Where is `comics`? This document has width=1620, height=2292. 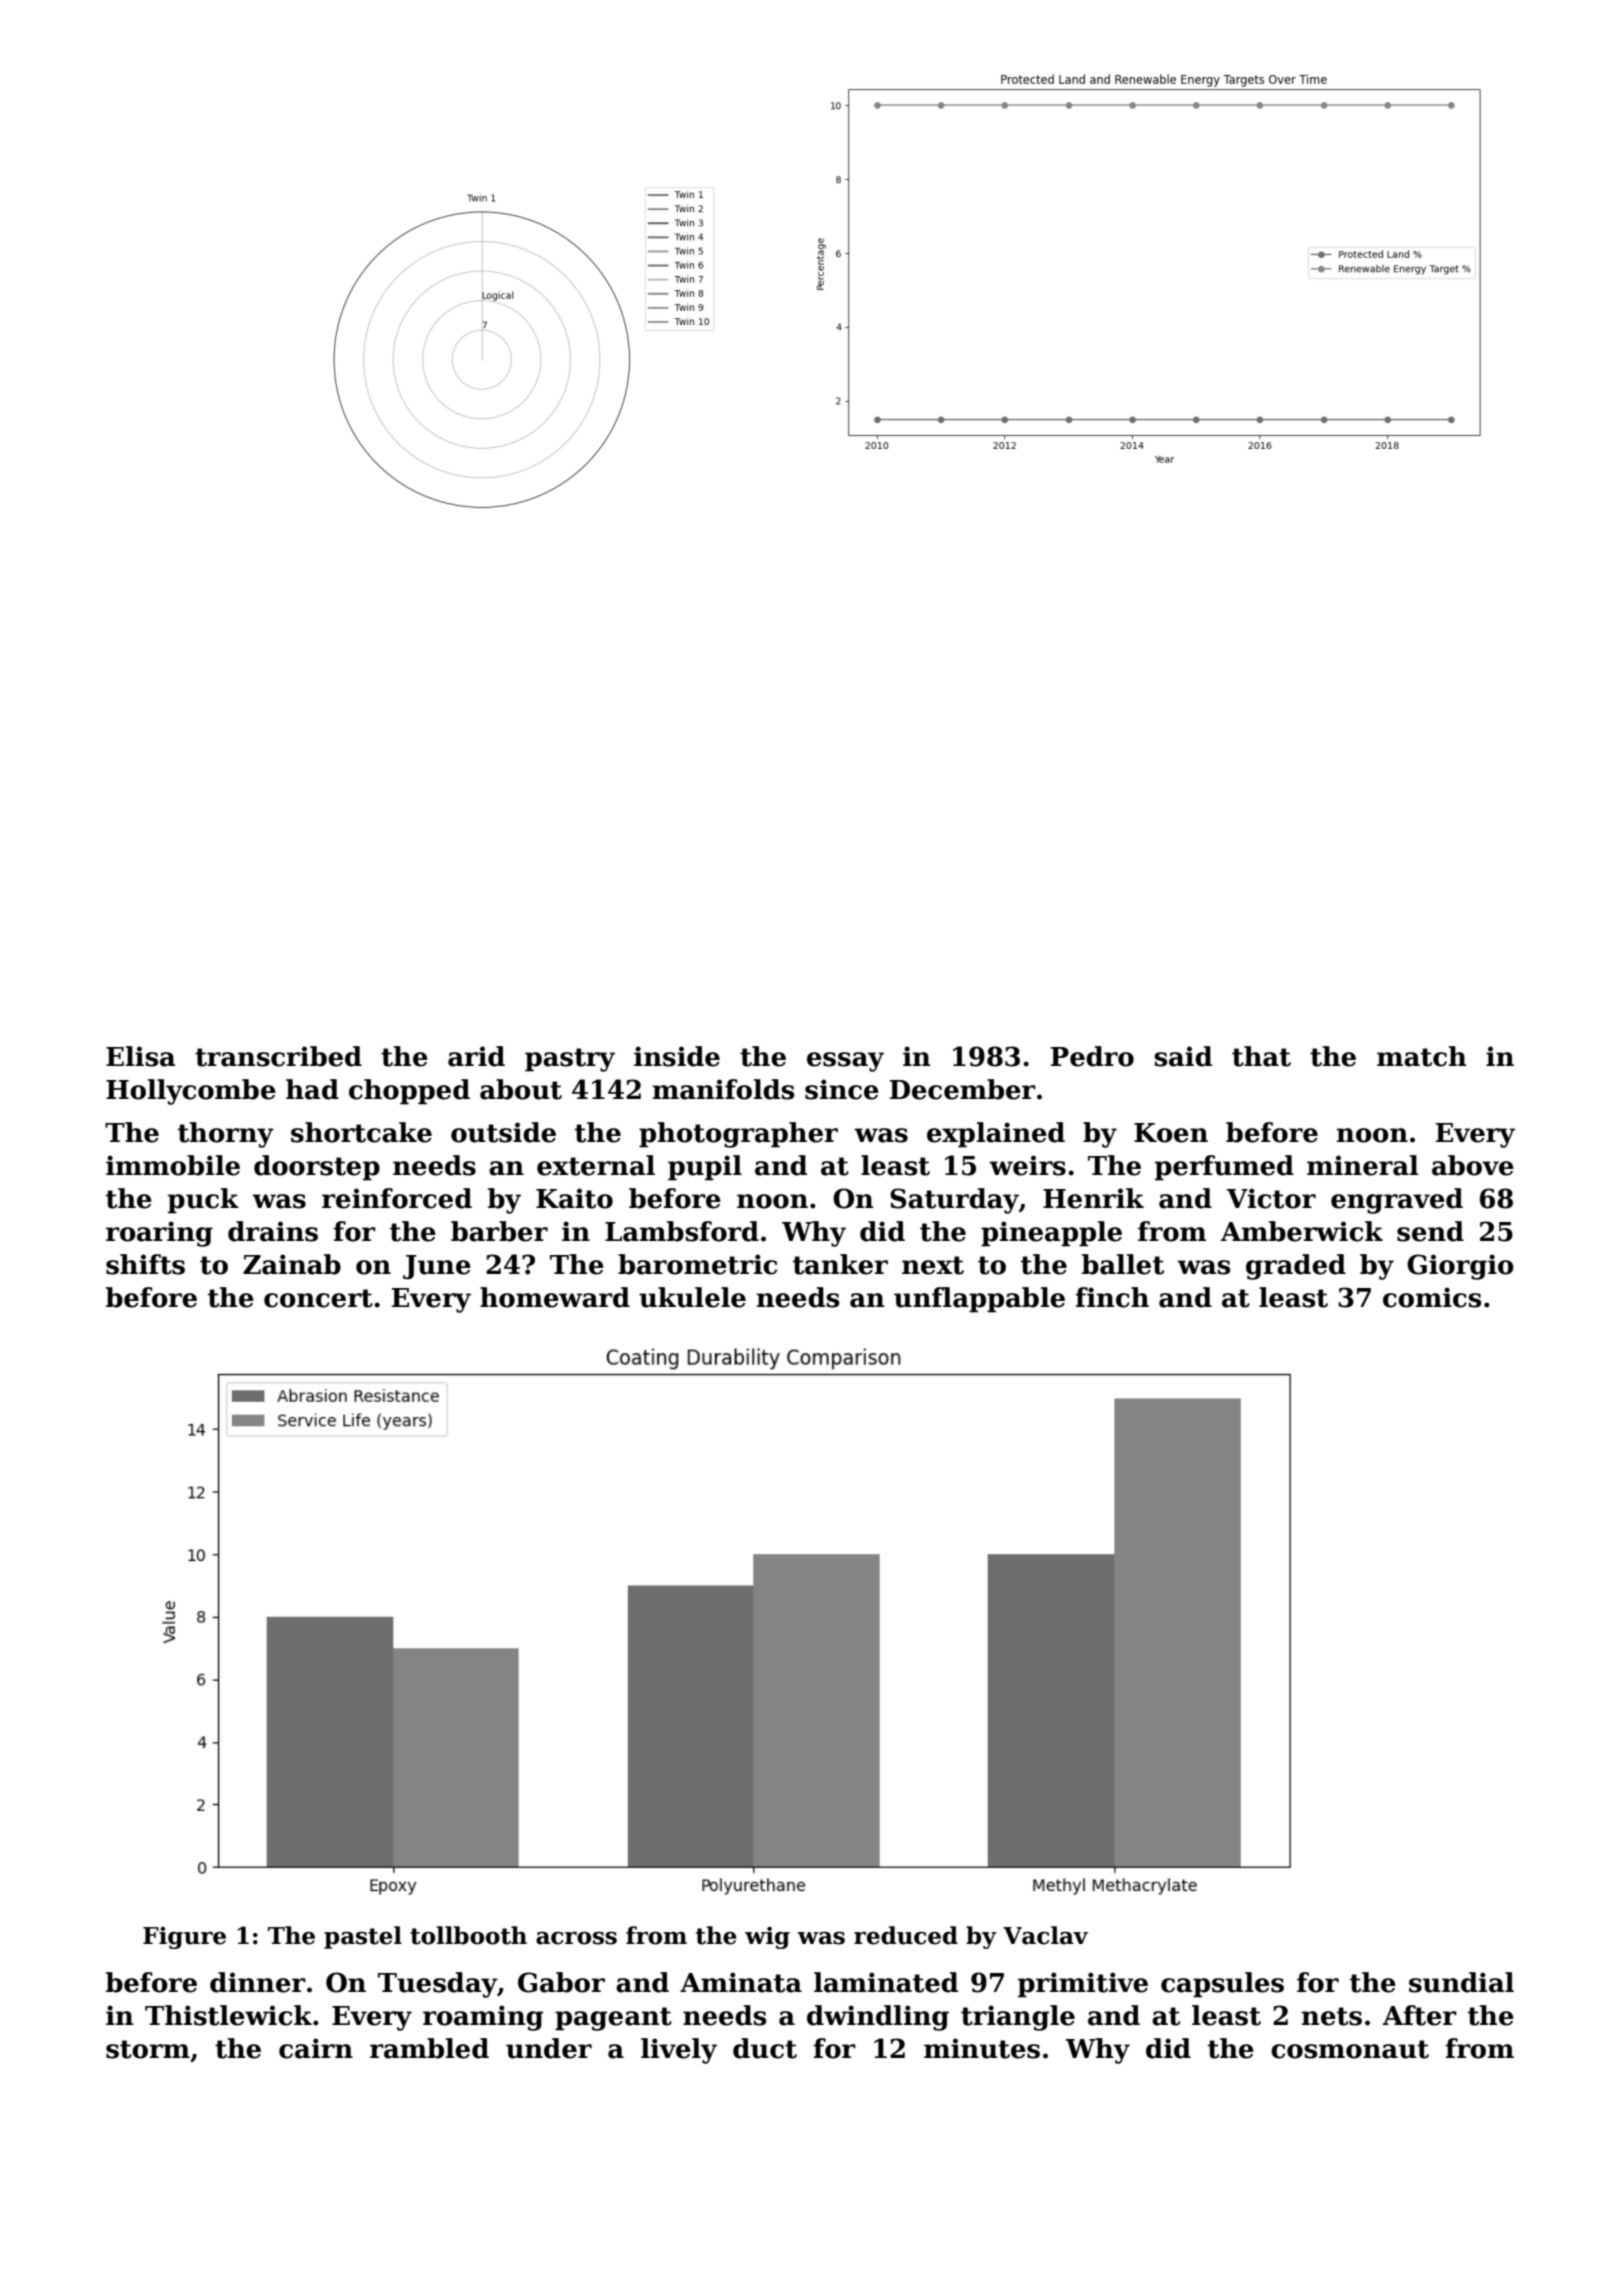 comics is located at coordinates (1432, 1297).
